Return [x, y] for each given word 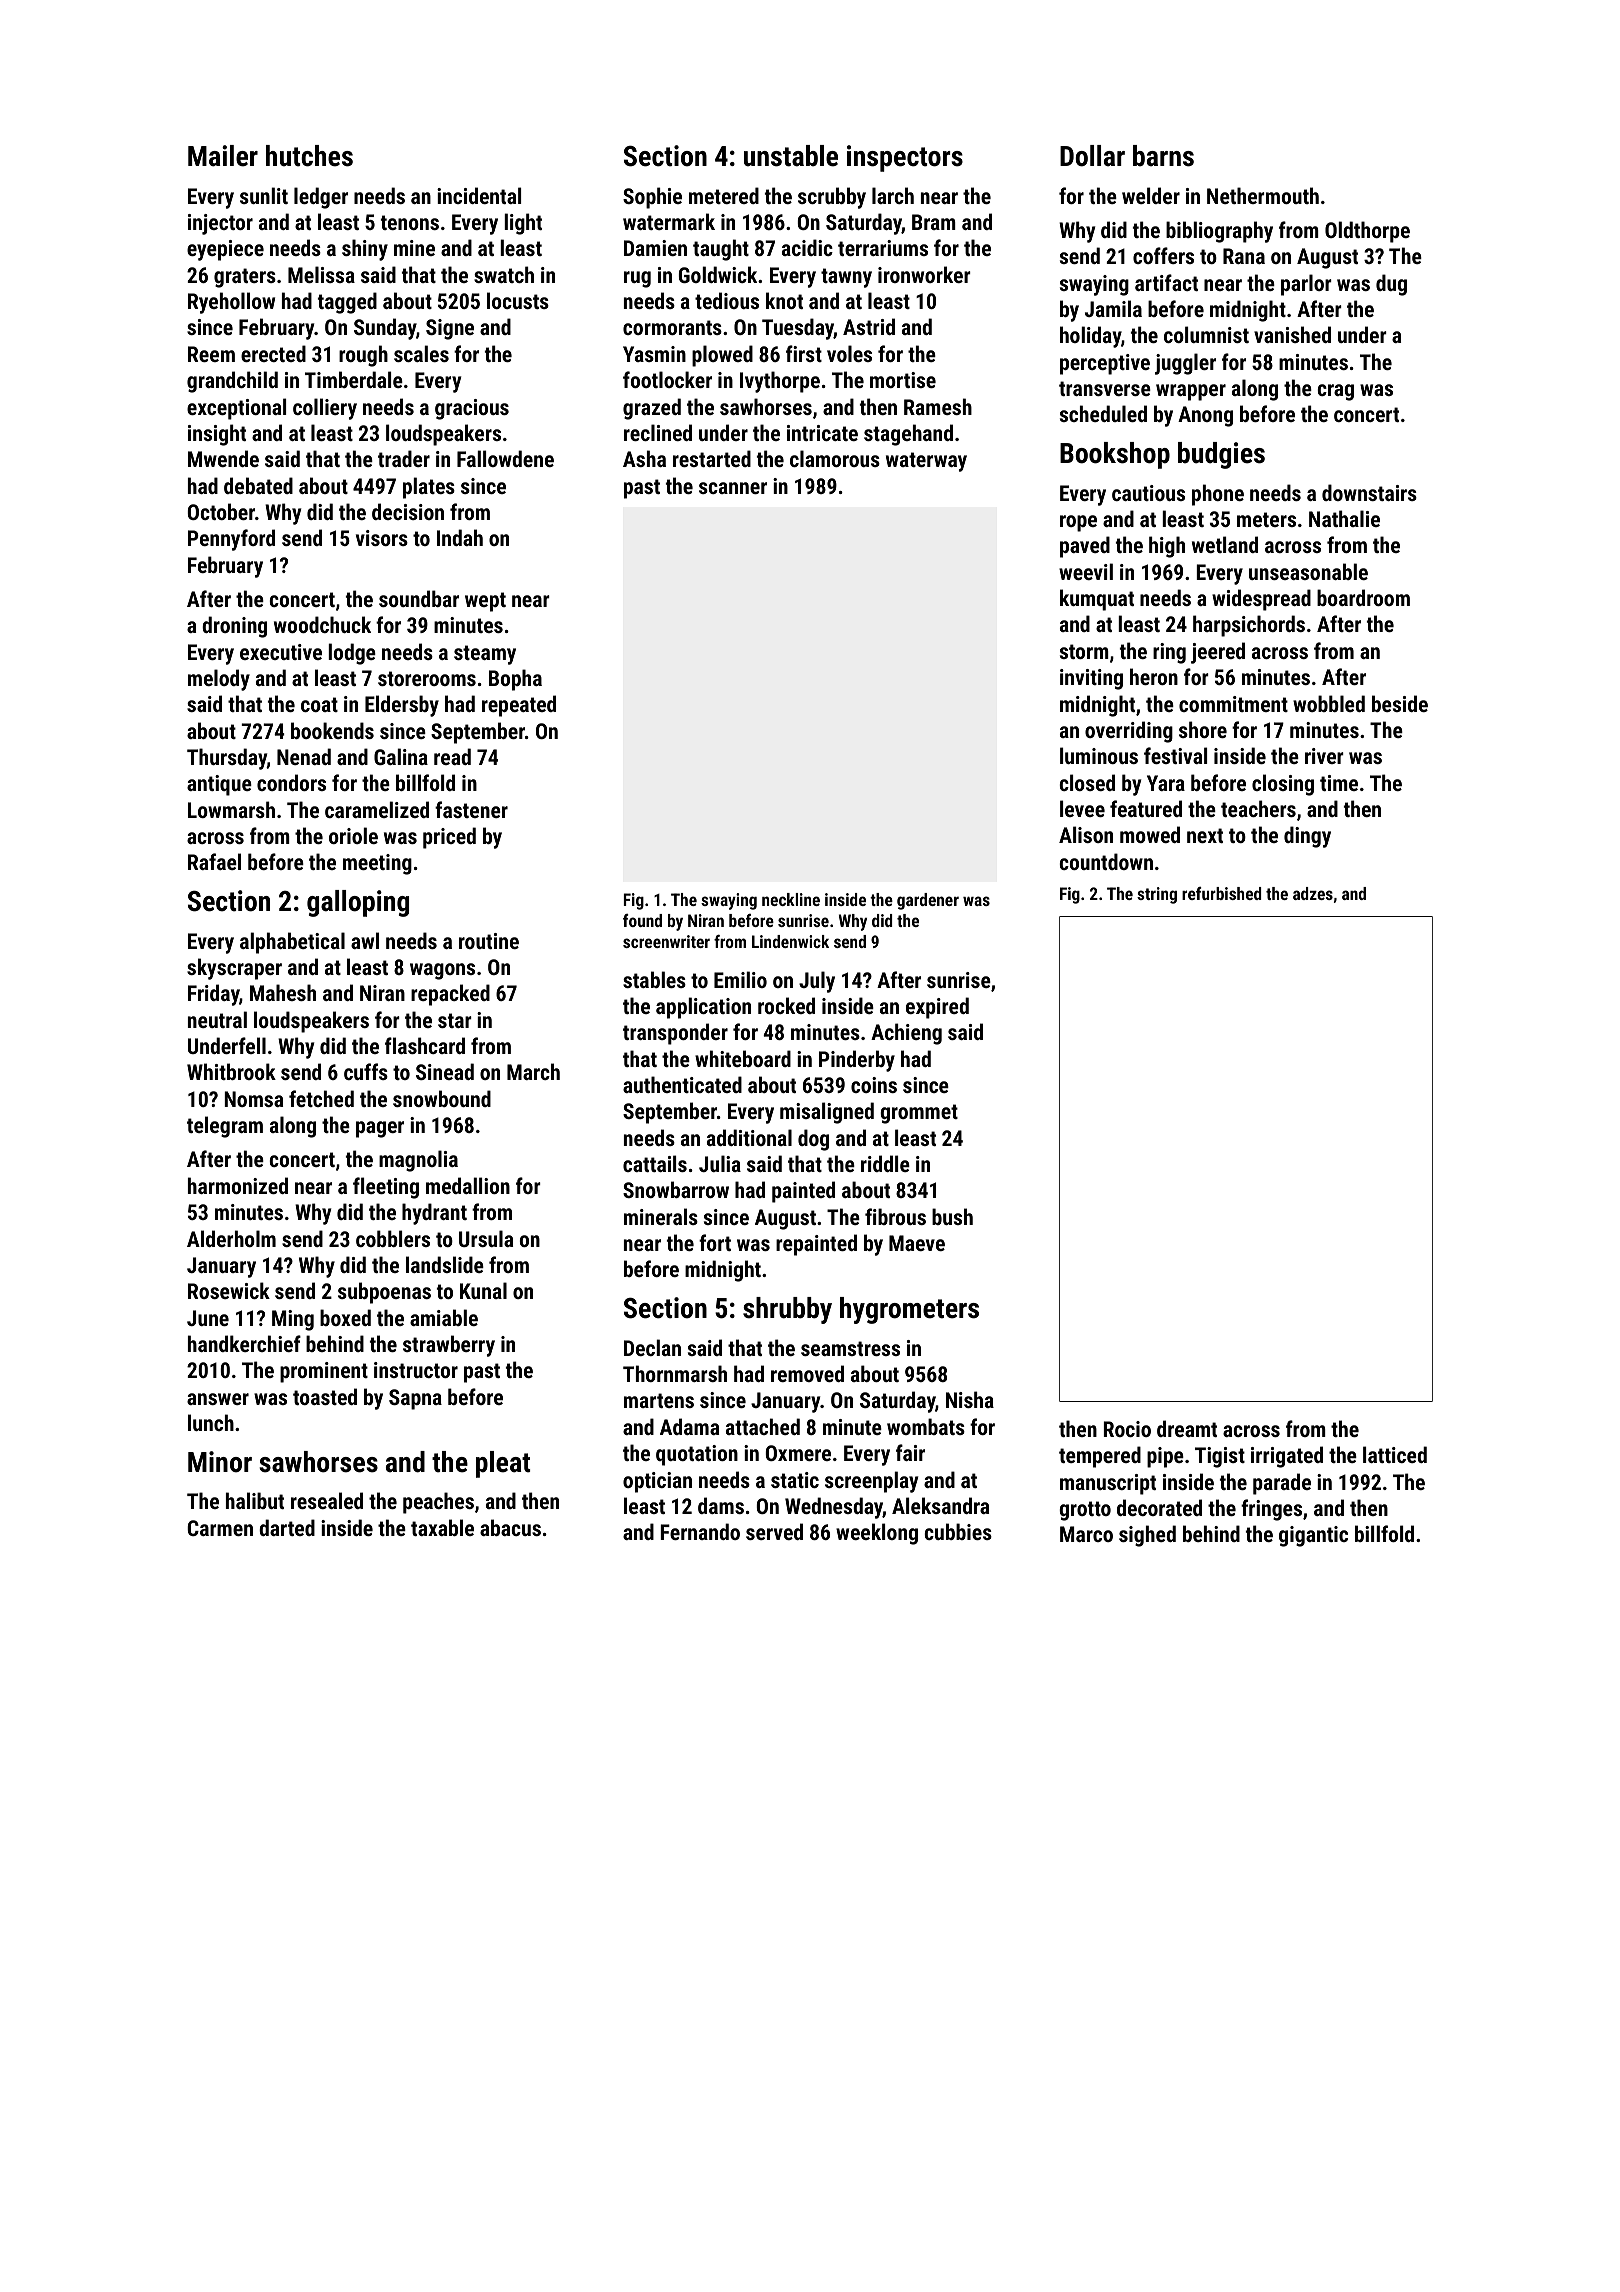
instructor [416, 1370]
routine [489, 941]
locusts [518, 300]
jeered [1218, 653]
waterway [926, 462]
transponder [675, 1034]
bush [952, 1216]
